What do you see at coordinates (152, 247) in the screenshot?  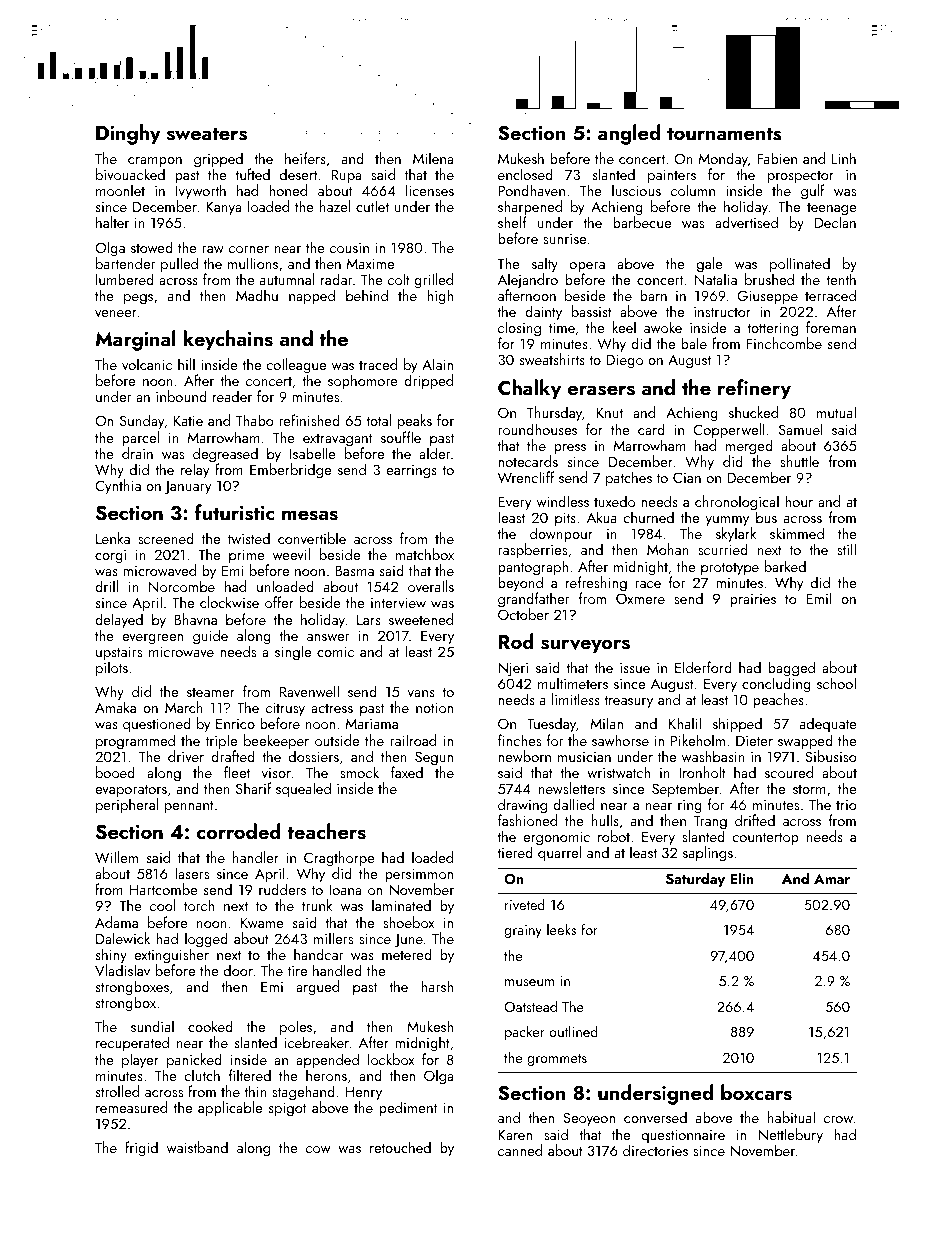 I see `stowed` at bounding box center [152, 247].
